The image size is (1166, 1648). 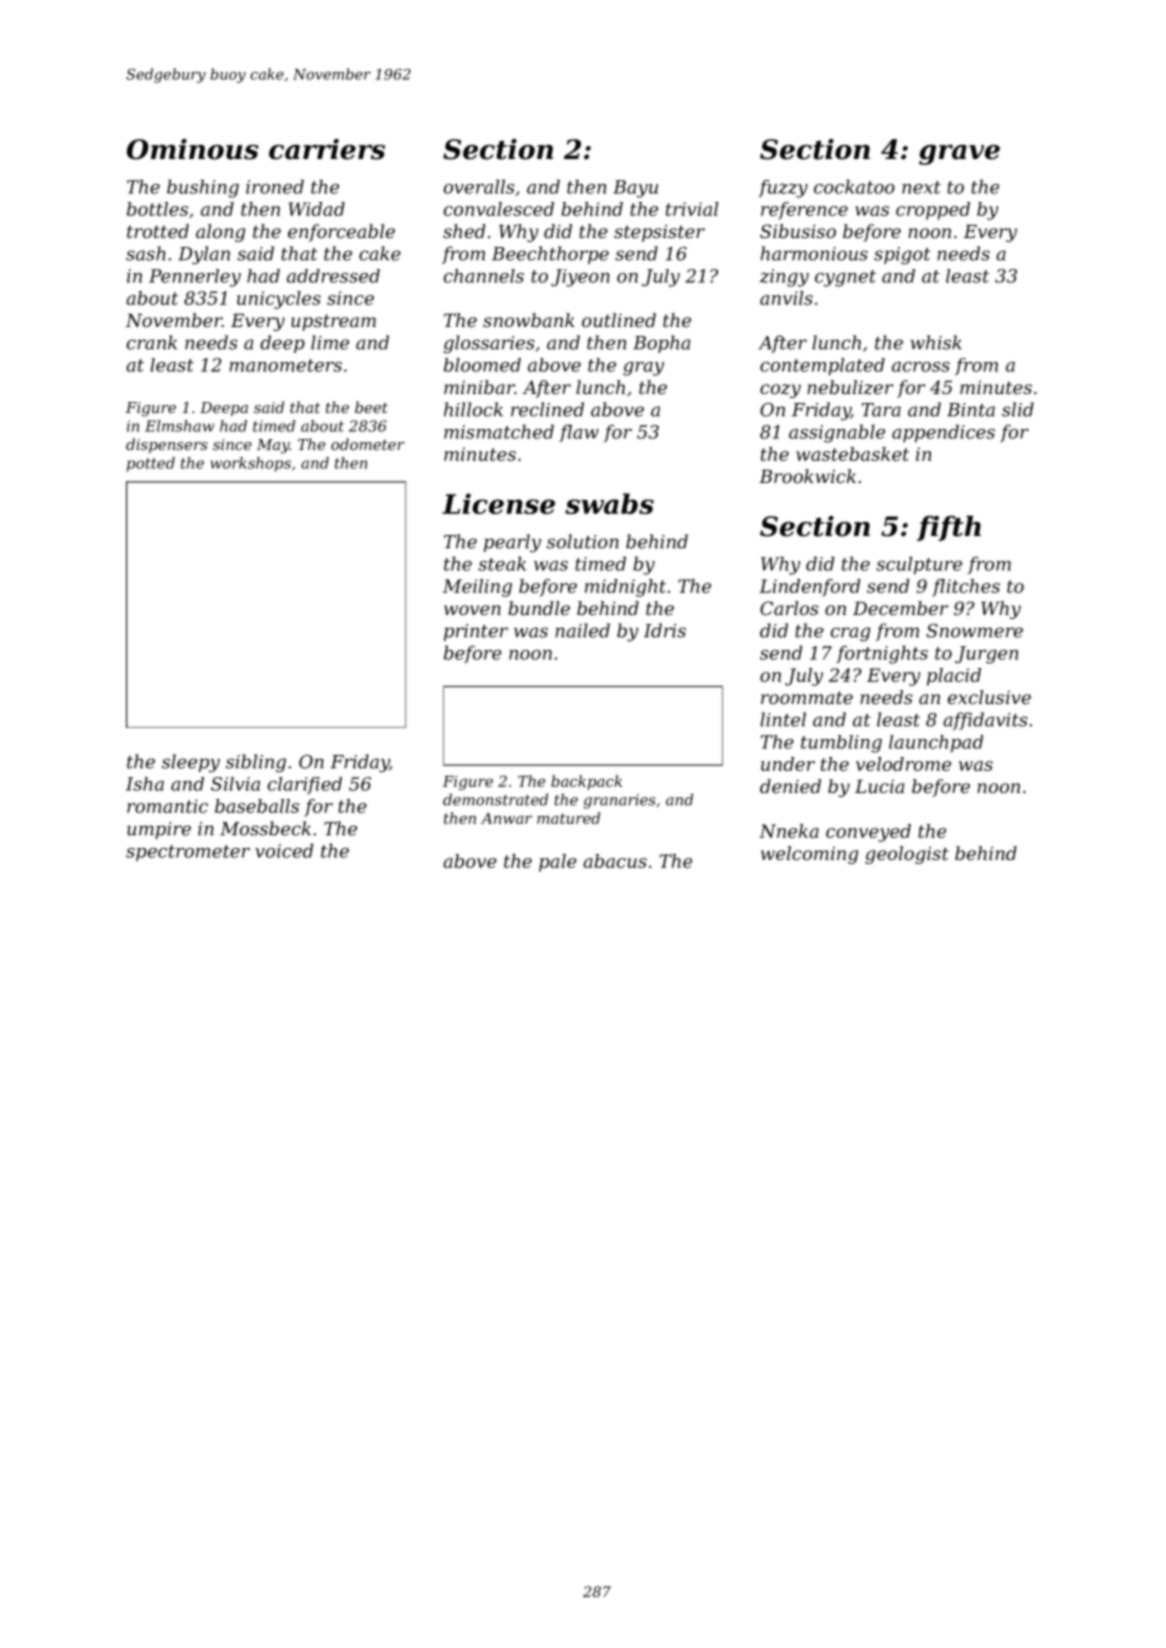 I want to click on assignable, so click(x=837, y=433).
